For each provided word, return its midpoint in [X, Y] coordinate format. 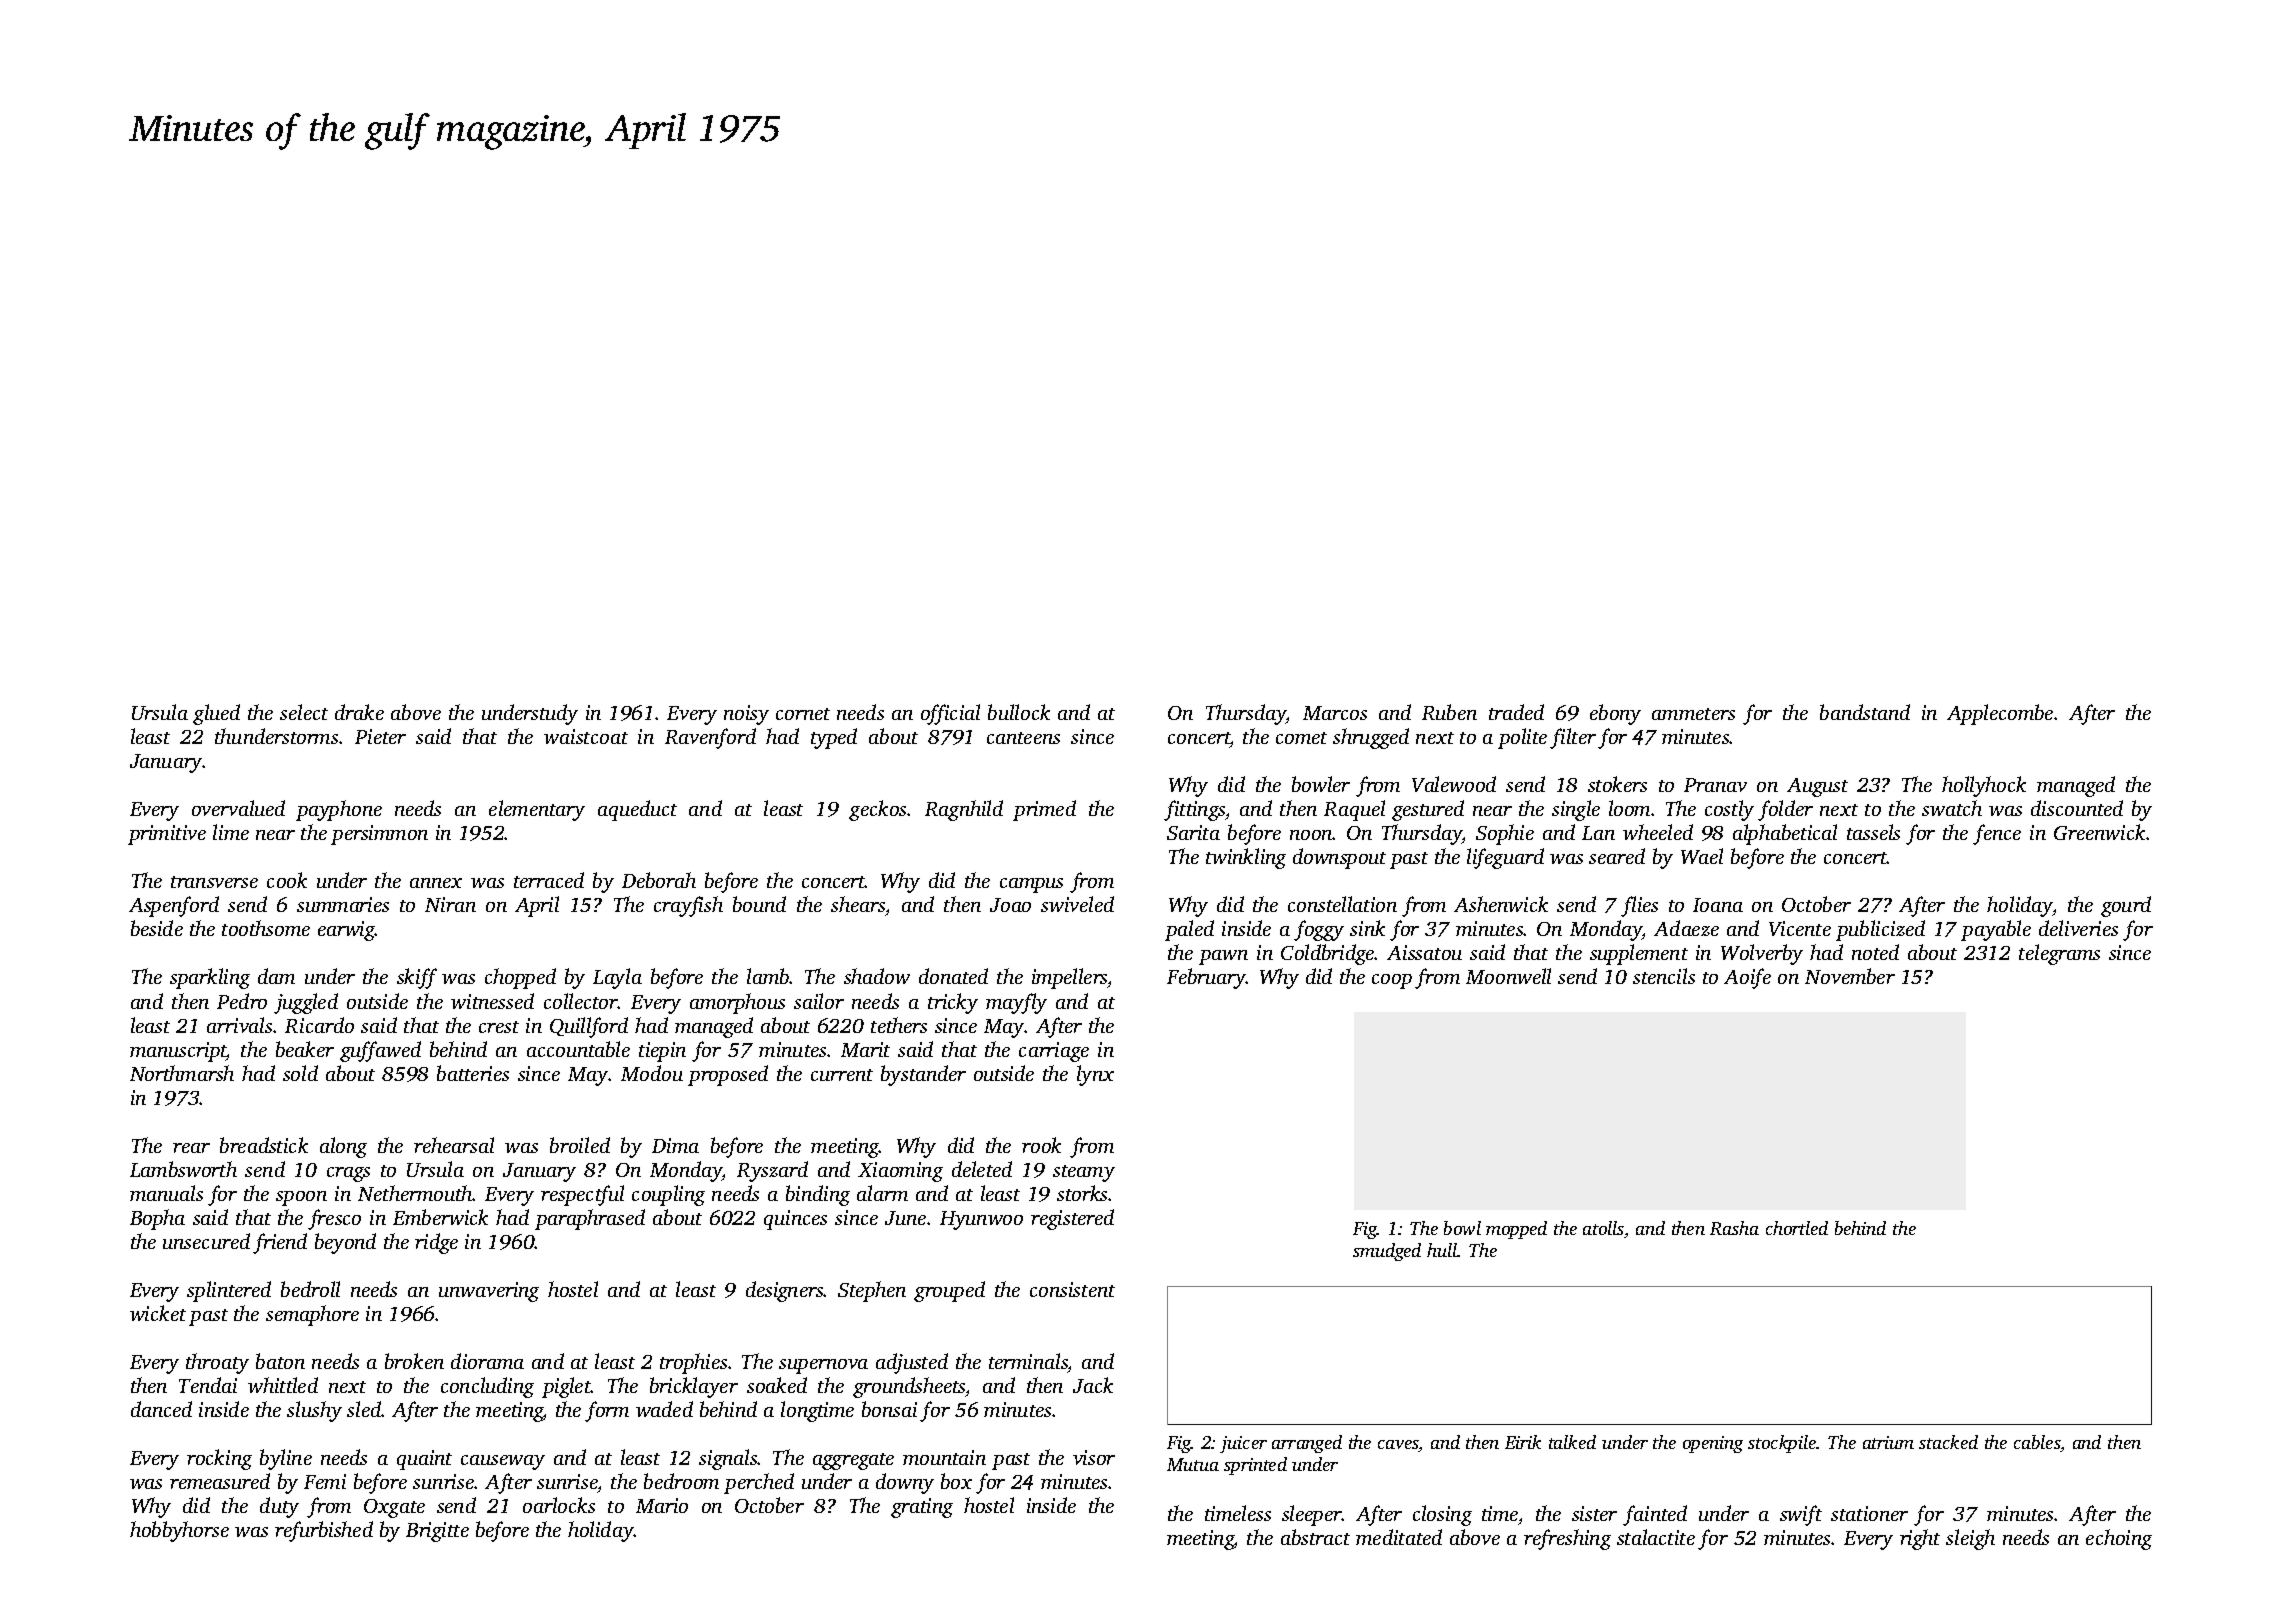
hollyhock [1984, 786]
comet [1301, 738]
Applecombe [2000, 714]
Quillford [589, 1027]
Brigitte [437, 1532]
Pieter [380, 736]
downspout [1339, 858]
